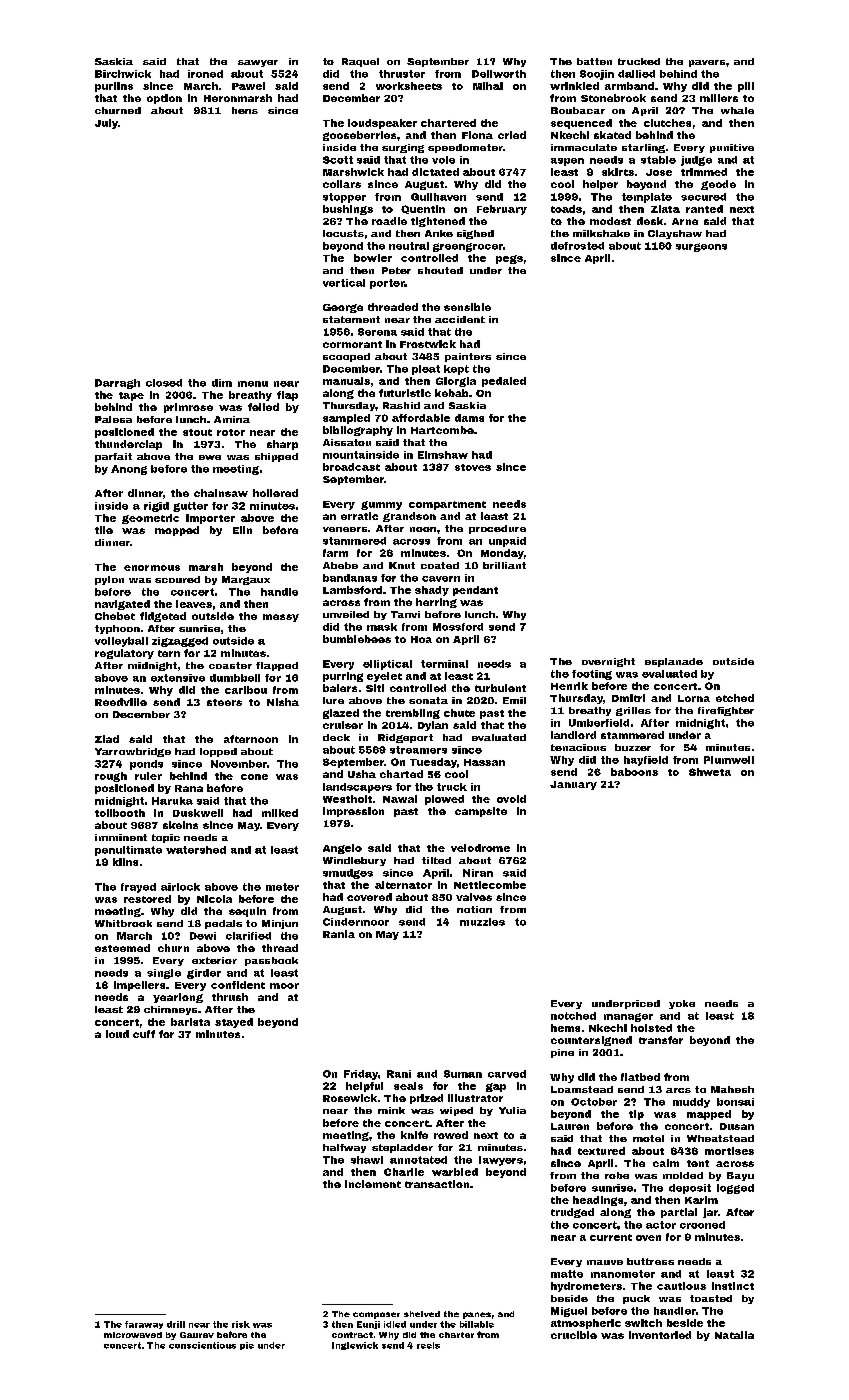 The width and height of the screenshot is (849, 1400). What do you see at coordinates (633, 711) in the screenshot?
I see `grilles` at bounding box center [633, 711].
